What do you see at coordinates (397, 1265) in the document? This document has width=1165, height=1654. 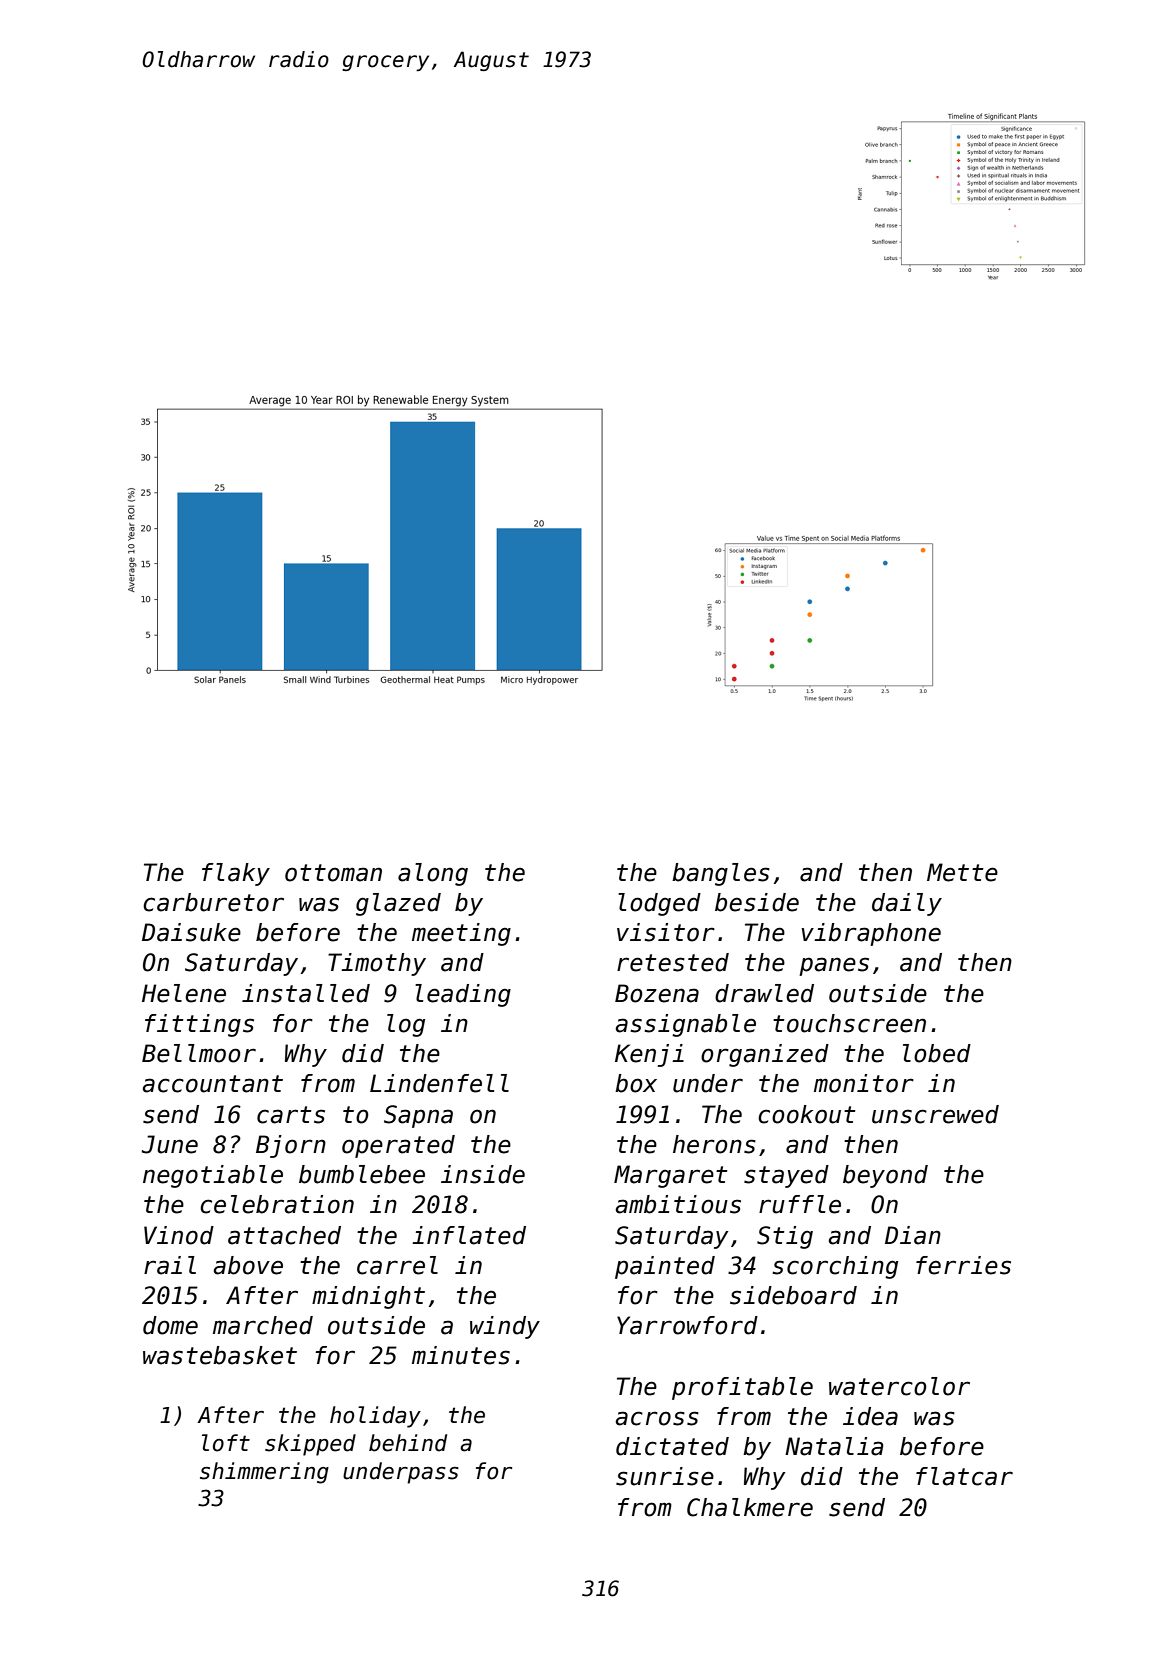 I see `carrel` at bounding box center [397, 1265].
